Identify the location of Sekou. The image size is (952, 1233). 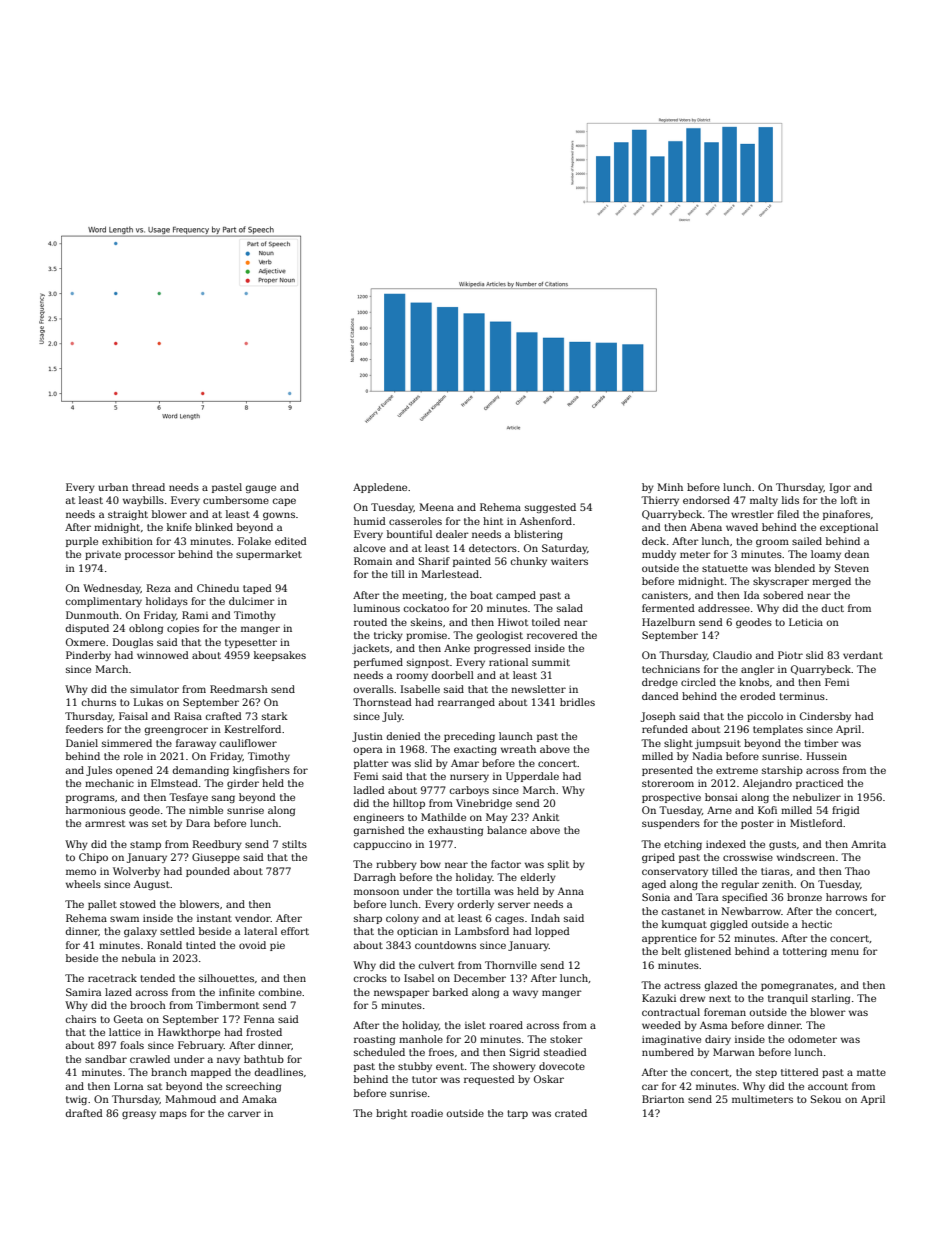
(826, 1099).
